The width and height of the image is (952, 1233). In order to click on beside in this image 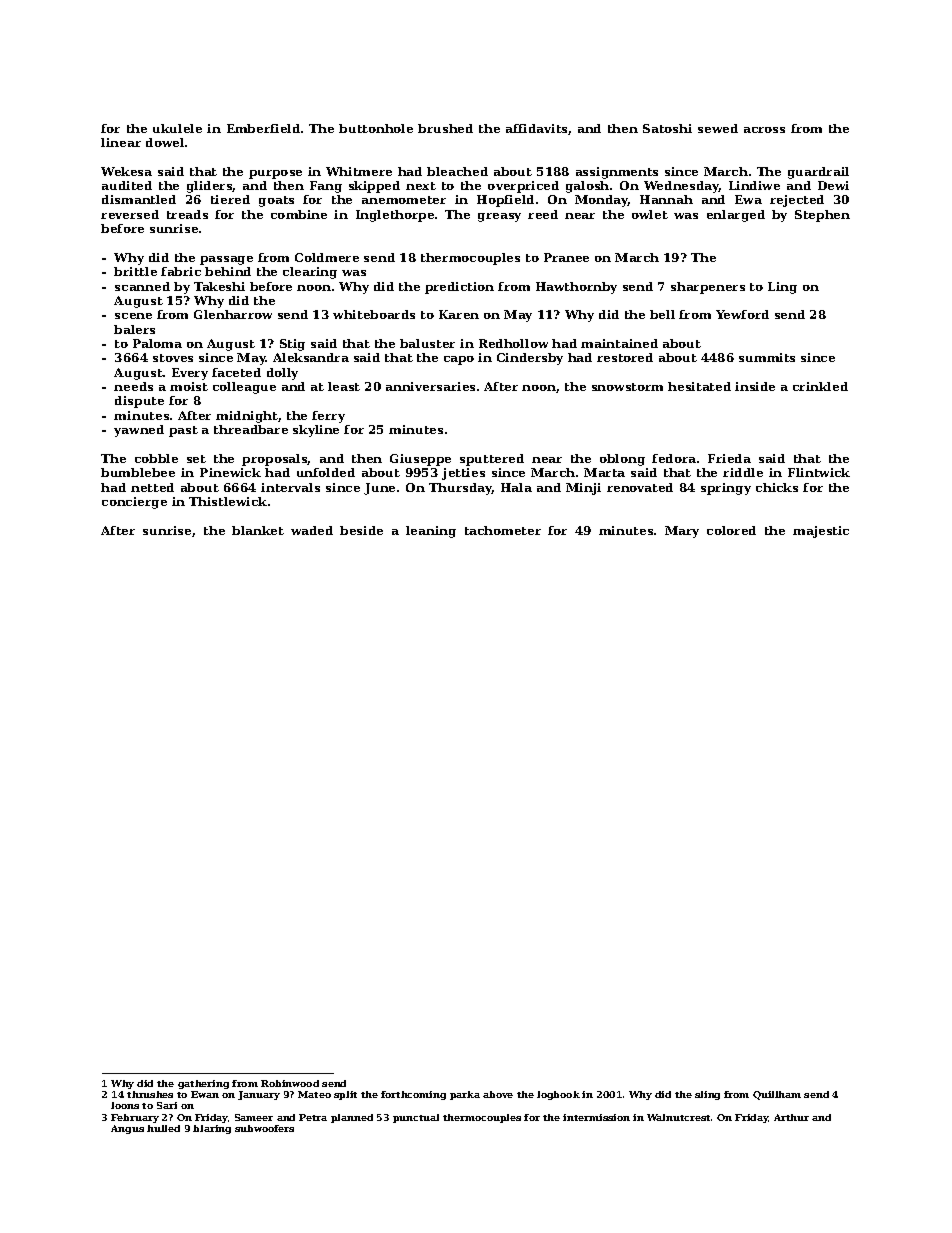, I will do `click(361, 530)`.
